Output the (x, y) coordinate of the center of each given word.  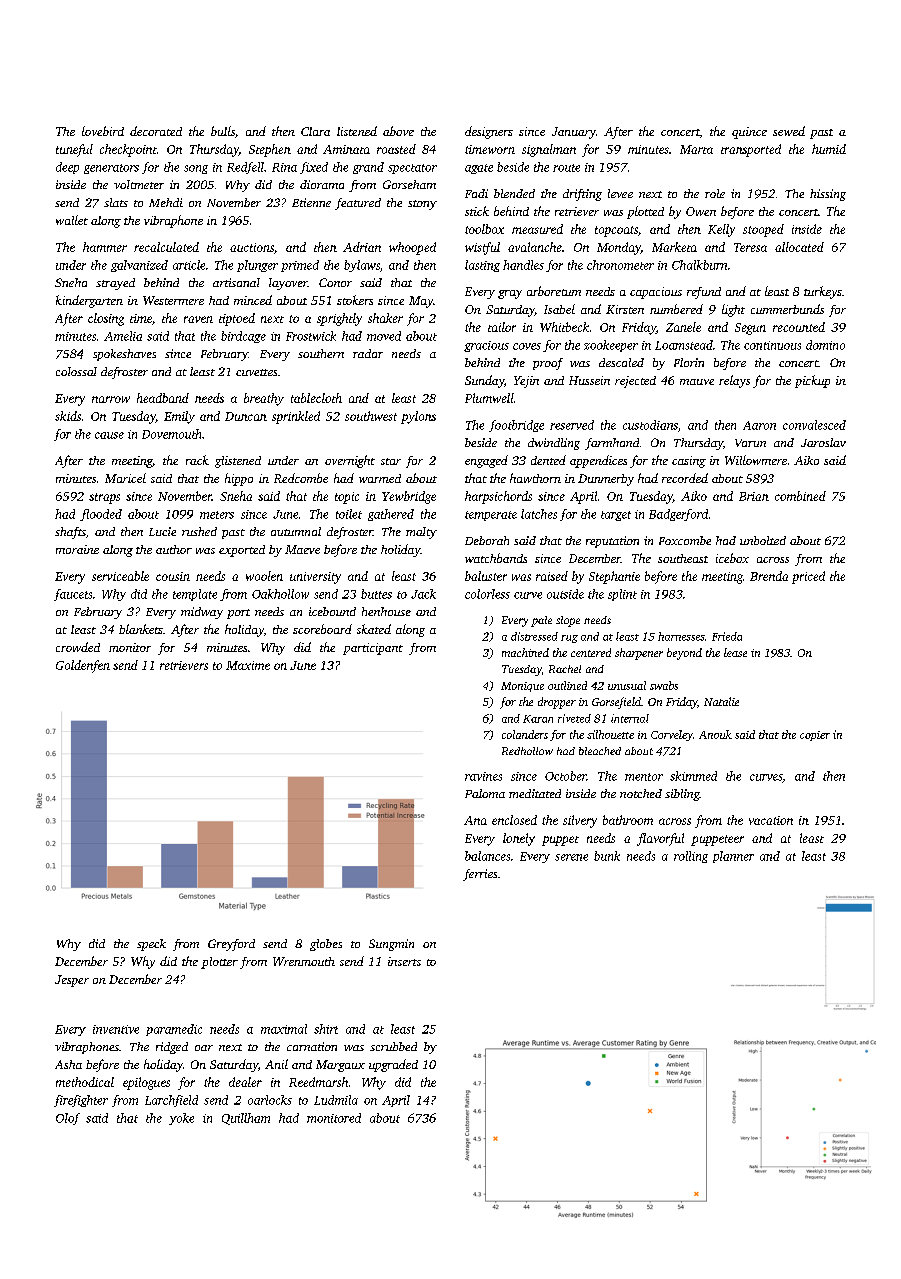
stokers (355, 300)
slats (116, 202)
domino (825, 345)
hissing (828, 195)
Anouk (715, 734)
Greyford (231, 945)
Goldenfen (83, 666)
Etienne (311, 202)
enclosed (514, 820)
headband (163, 398)
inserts (404, 961)
